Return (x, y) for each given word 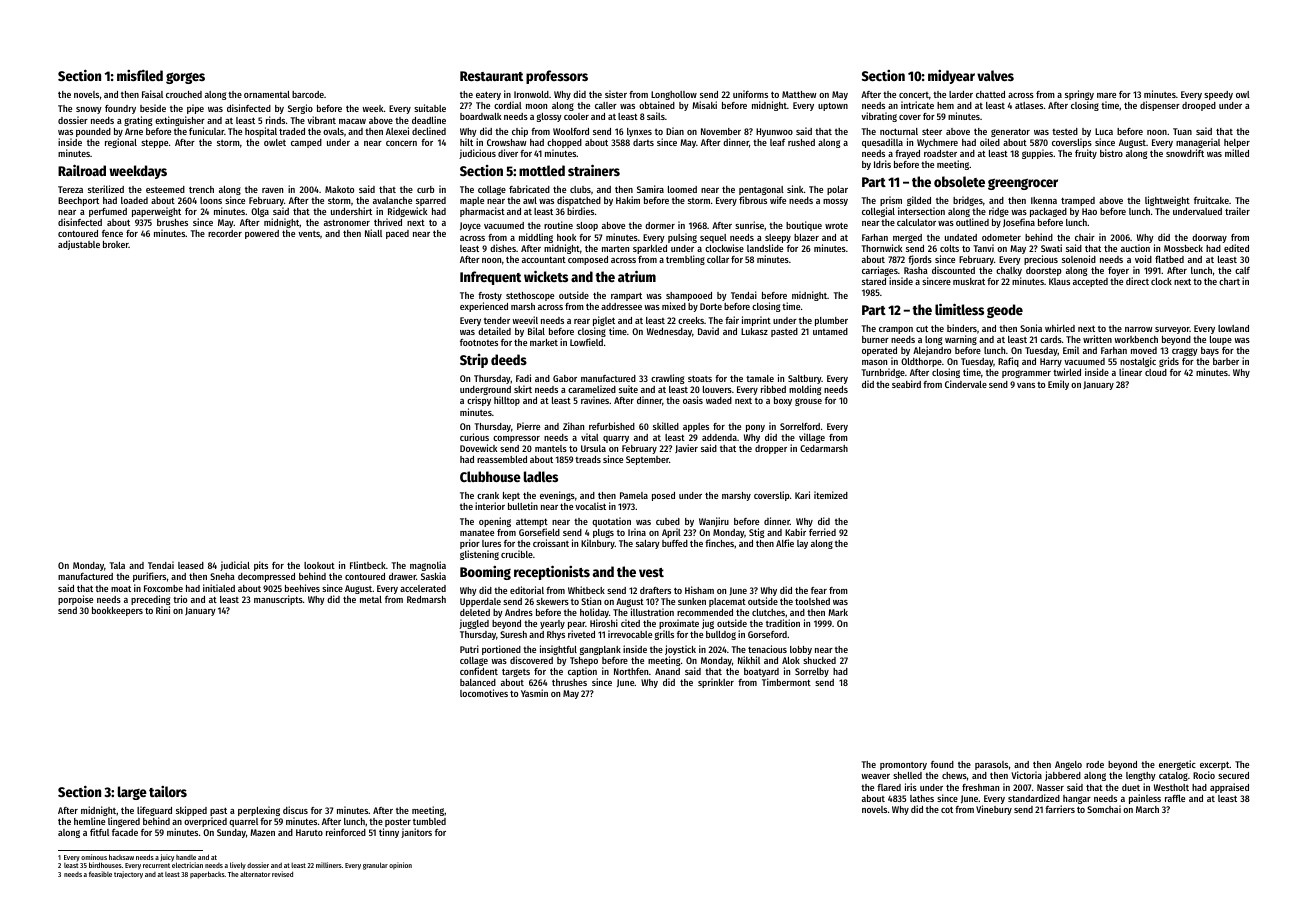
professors (557, 77)
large (132, 793)
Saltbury (805, 379)
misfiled (140, 75)
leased (191, 565)
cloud (1156, 372)
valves (995, 75)
